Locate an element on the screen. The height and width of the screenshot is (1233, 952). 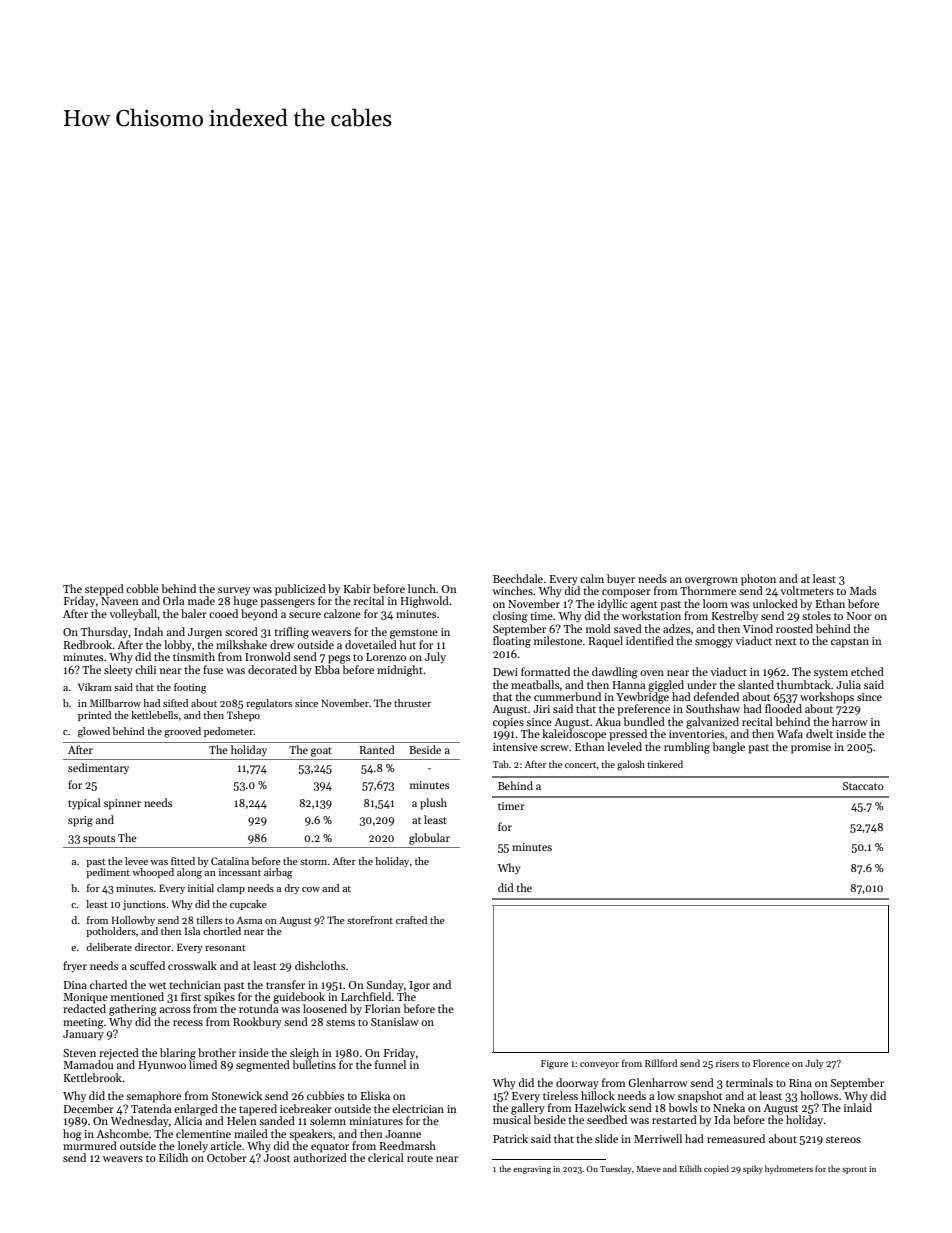
midnight is located at coordinates (400, 671).
